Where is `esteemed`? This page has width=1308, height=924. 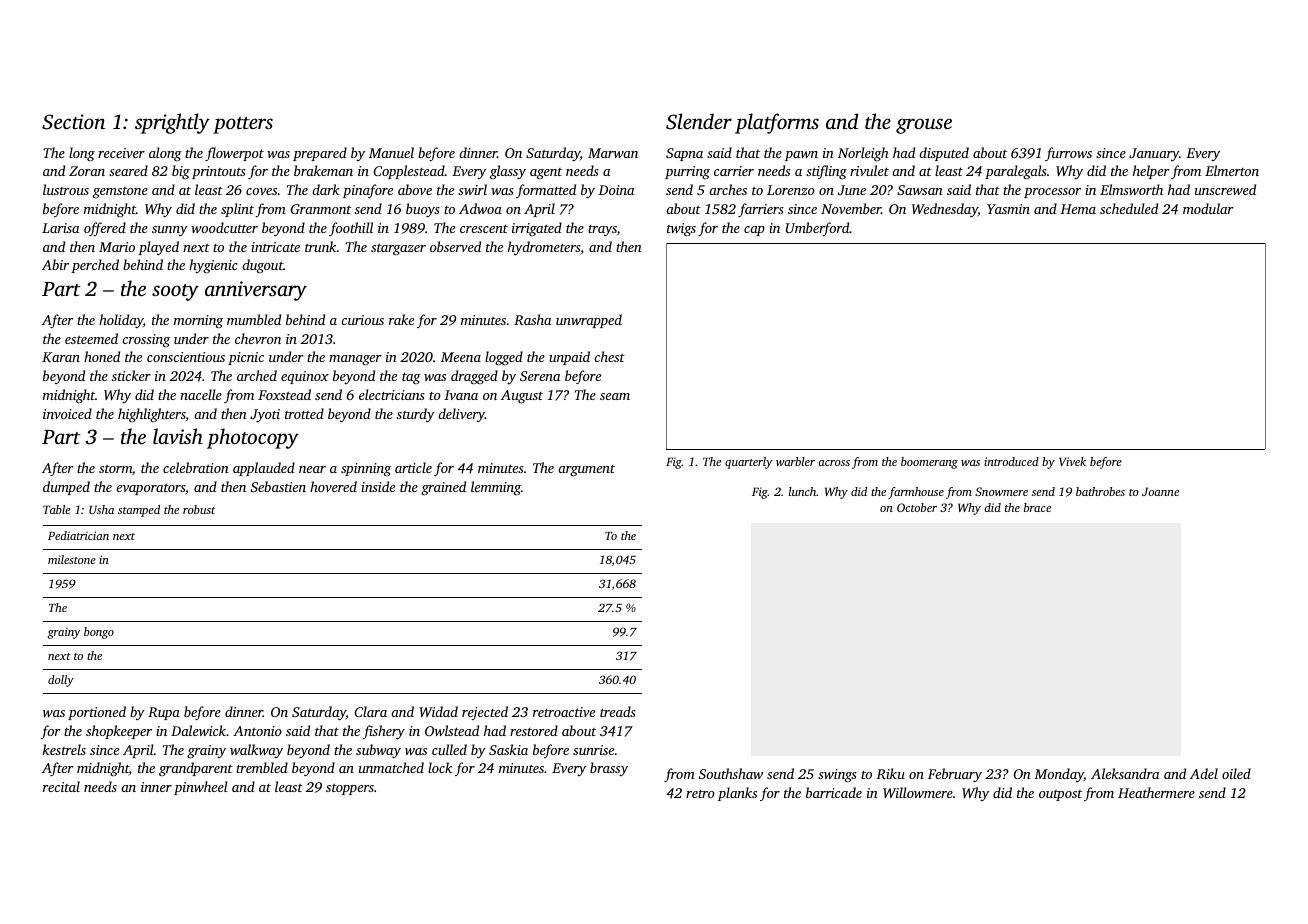 esteemed is located at coordinates (91, 338).
